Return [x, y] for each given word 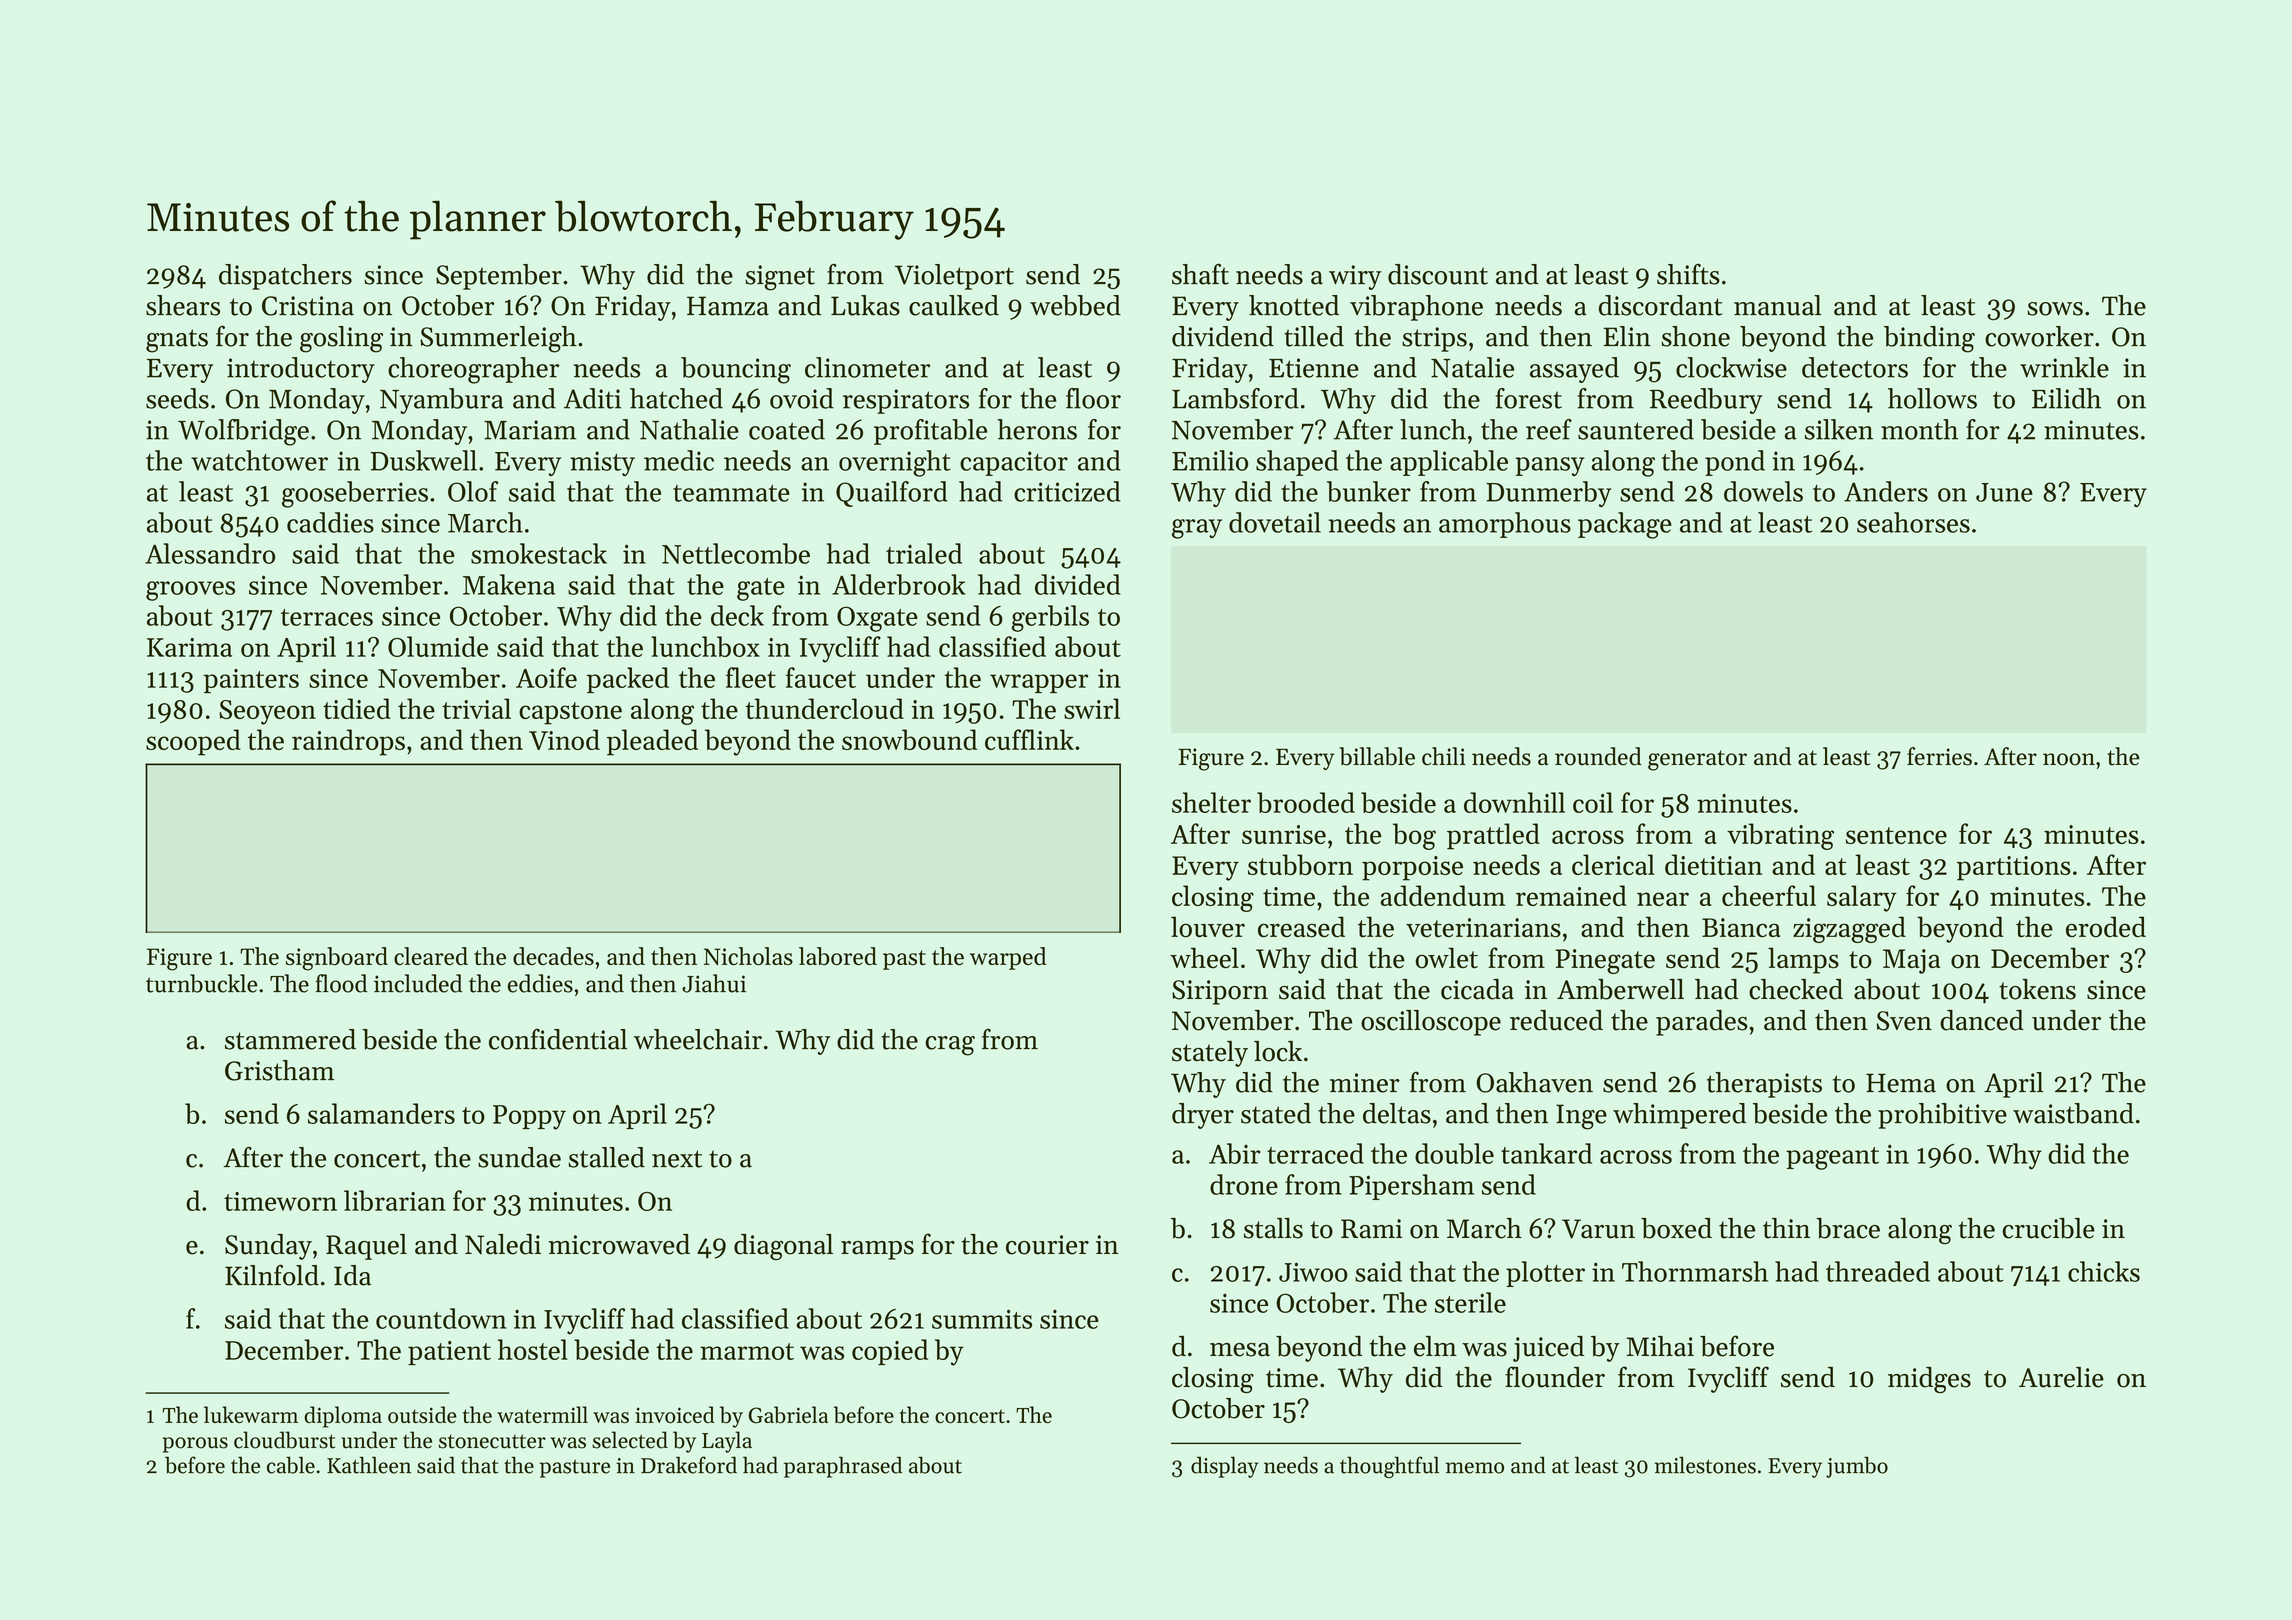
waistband [2073, 1113]
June [2004, 492]
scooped [193, 742]
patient [449, 1353]
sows [2055, 309]
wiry [1355, 277]
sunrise [1284, 834]
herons [1037, 429]
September [499, 277]
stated [1276, 1113]
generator [1697, 760]
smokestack [539, 553]
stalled [606, 1157]
